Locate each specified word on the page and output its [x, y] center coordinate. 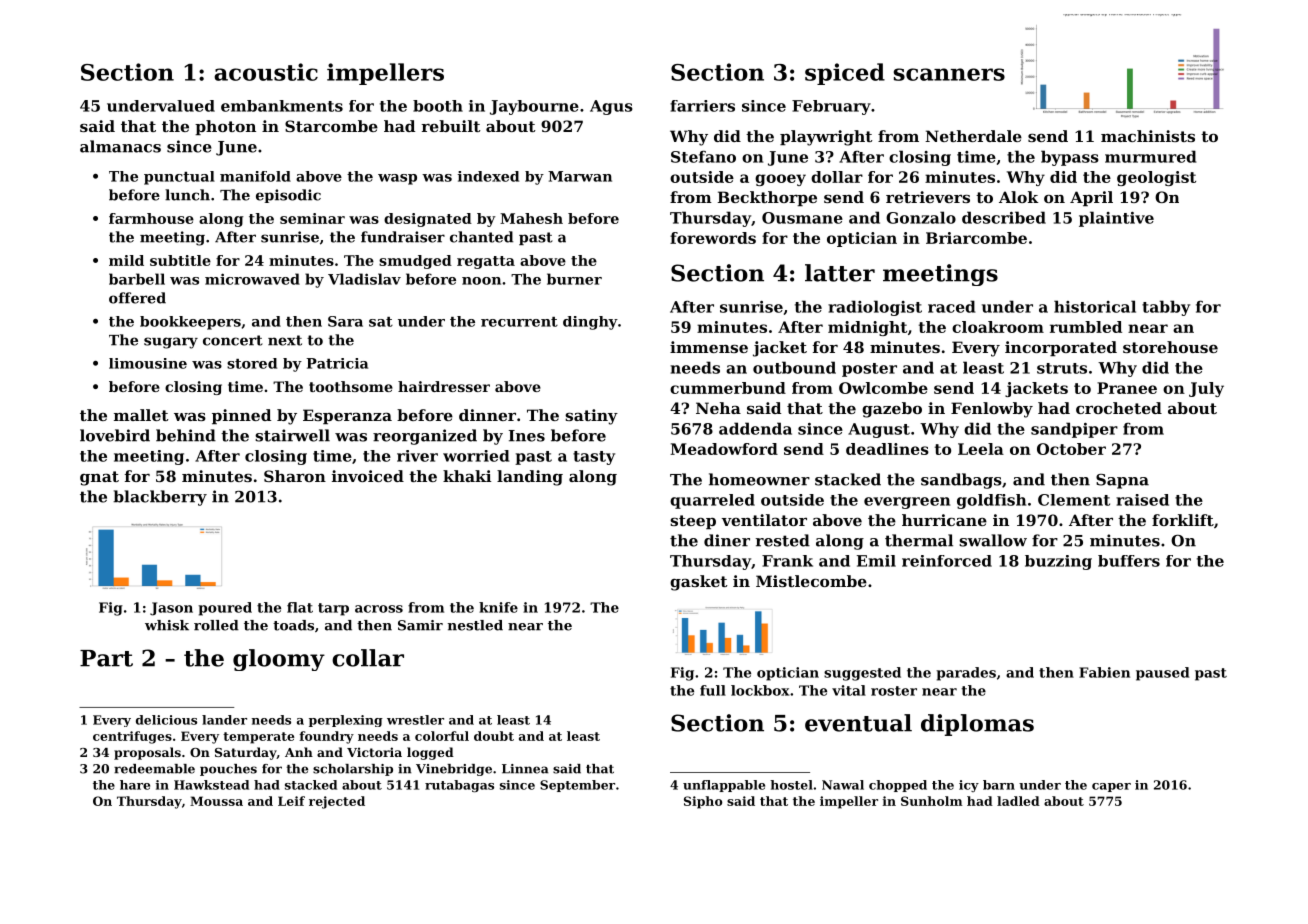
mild [126, 260]
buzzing [1058, 562]
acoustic [266, 72]
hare [135, 785]
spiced [845, 74]
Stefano [703, 156]
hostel [791, 785]
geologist [1156, 178]
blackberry [160, 498]
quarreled [712, 501]
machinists [1148, 136]
